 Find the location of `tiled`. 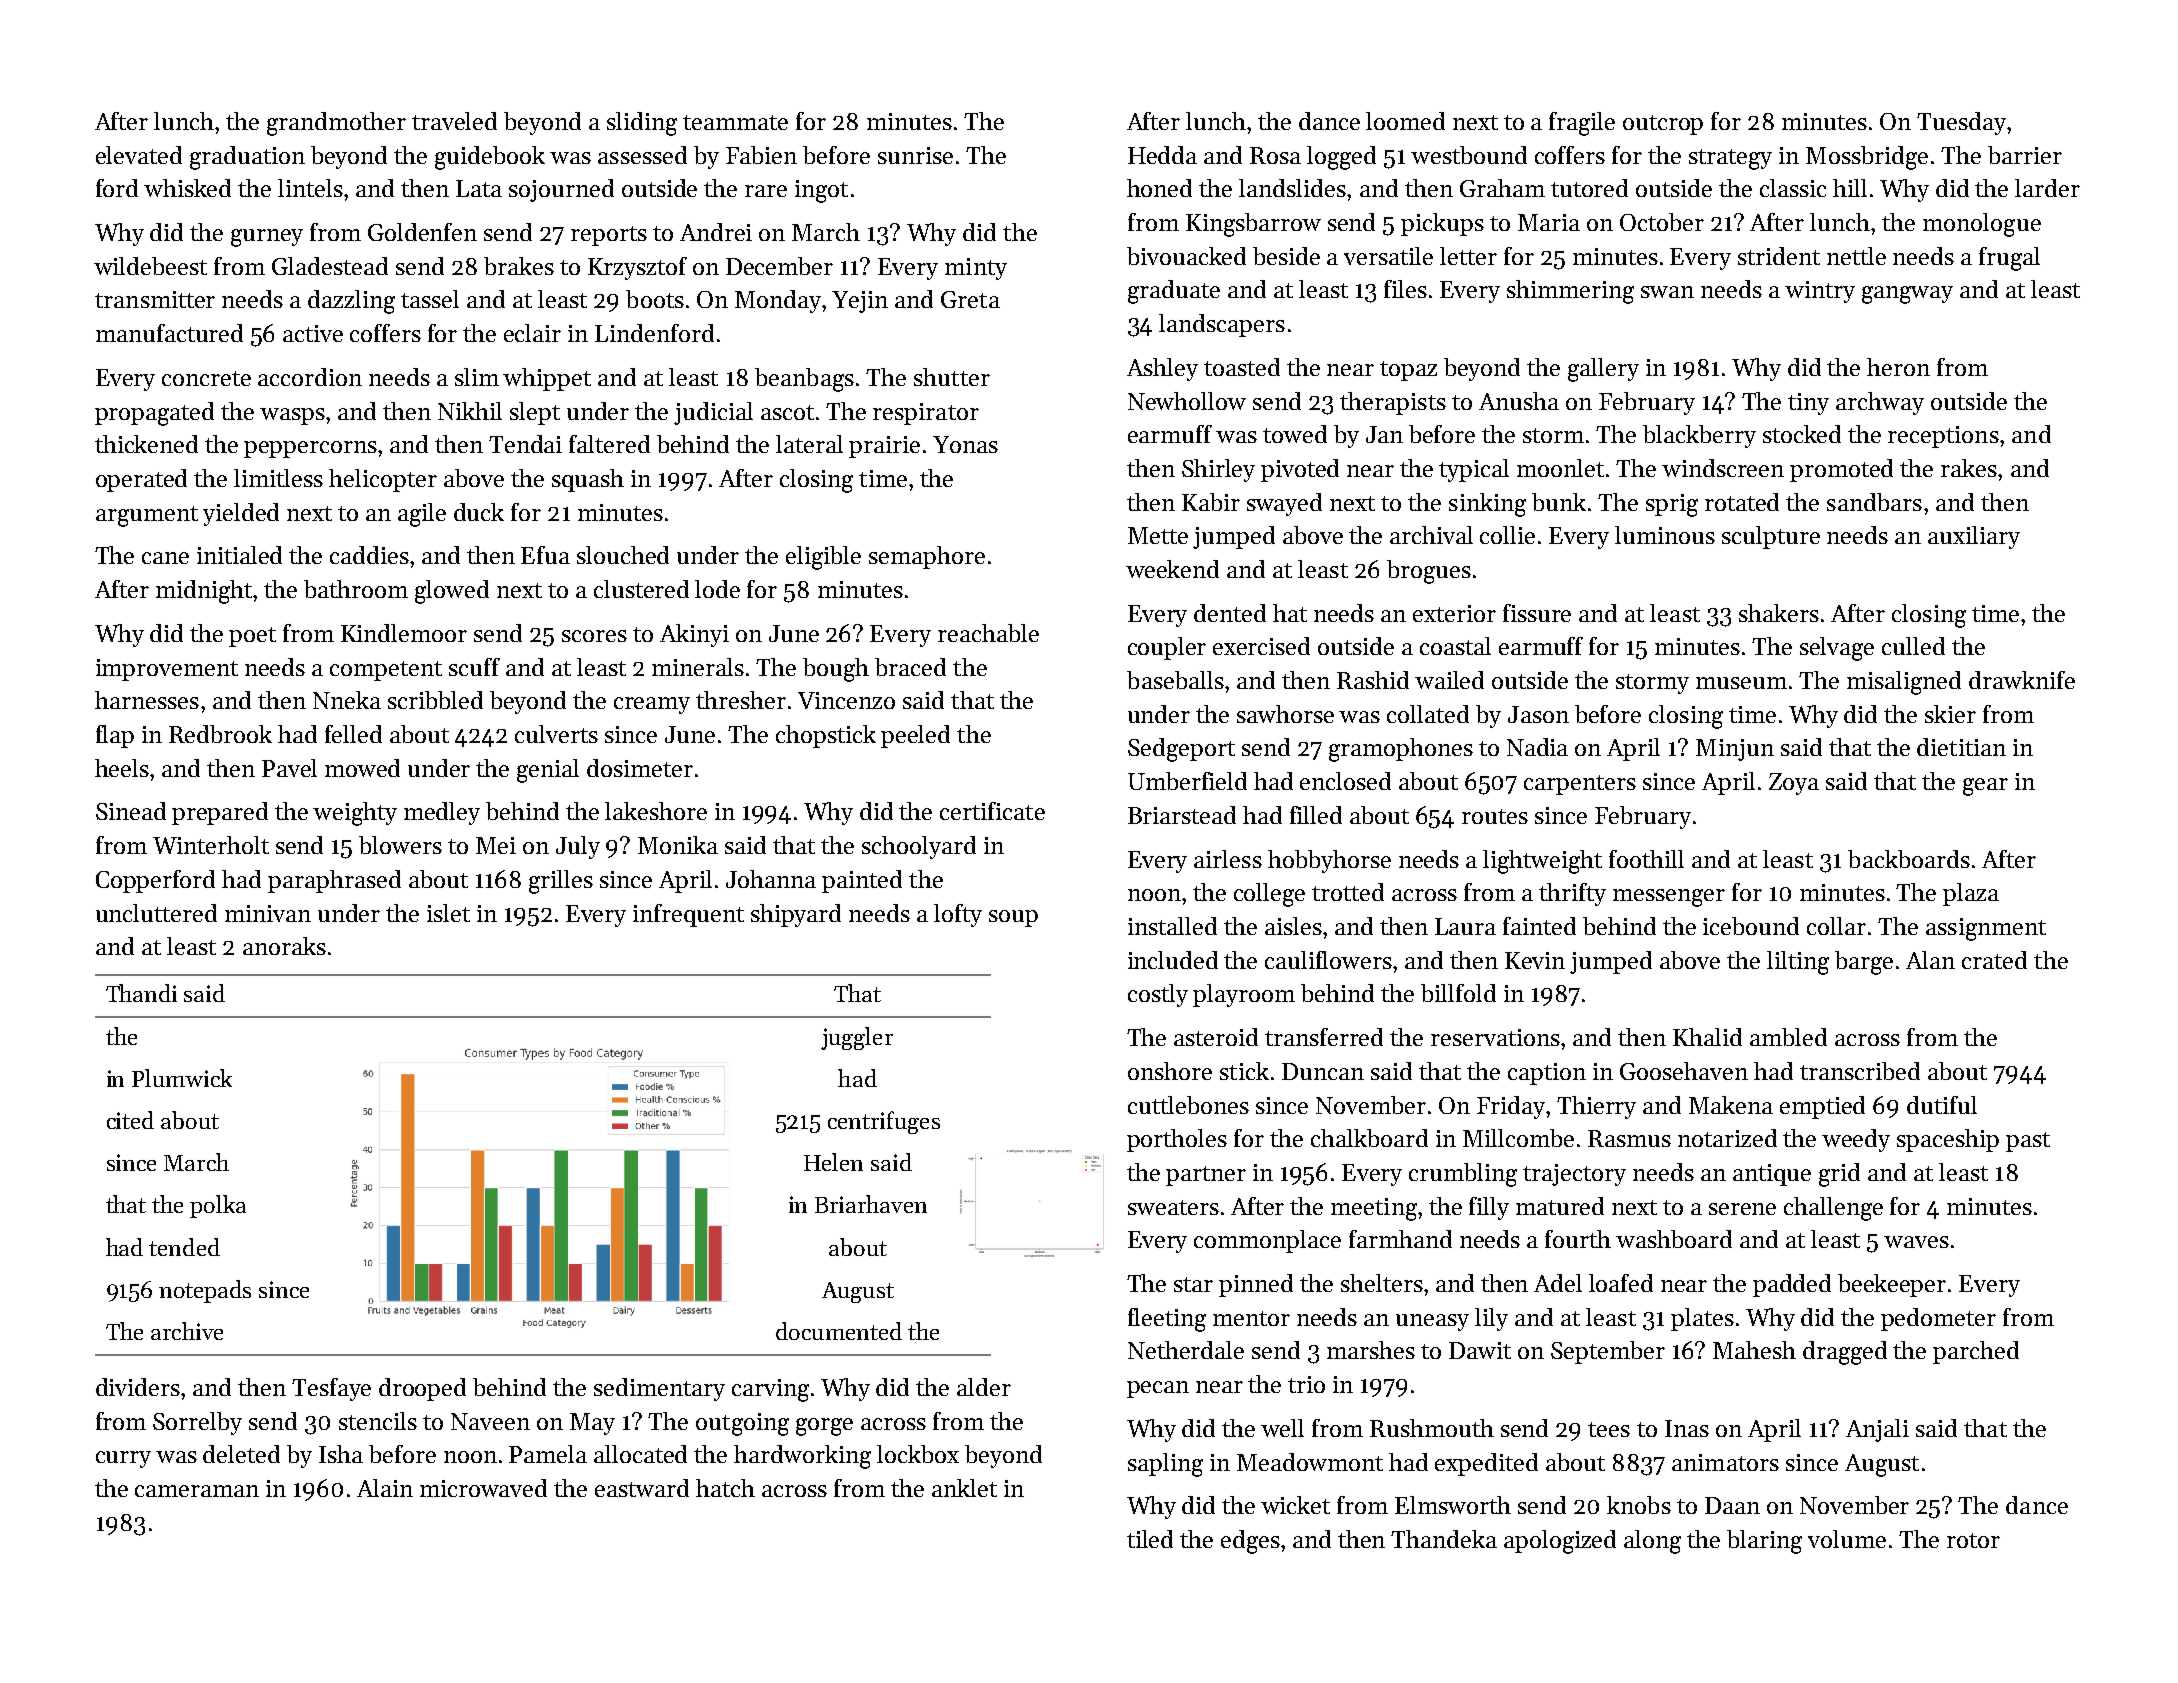

tiled is located at coordinates (1150, 1539).
